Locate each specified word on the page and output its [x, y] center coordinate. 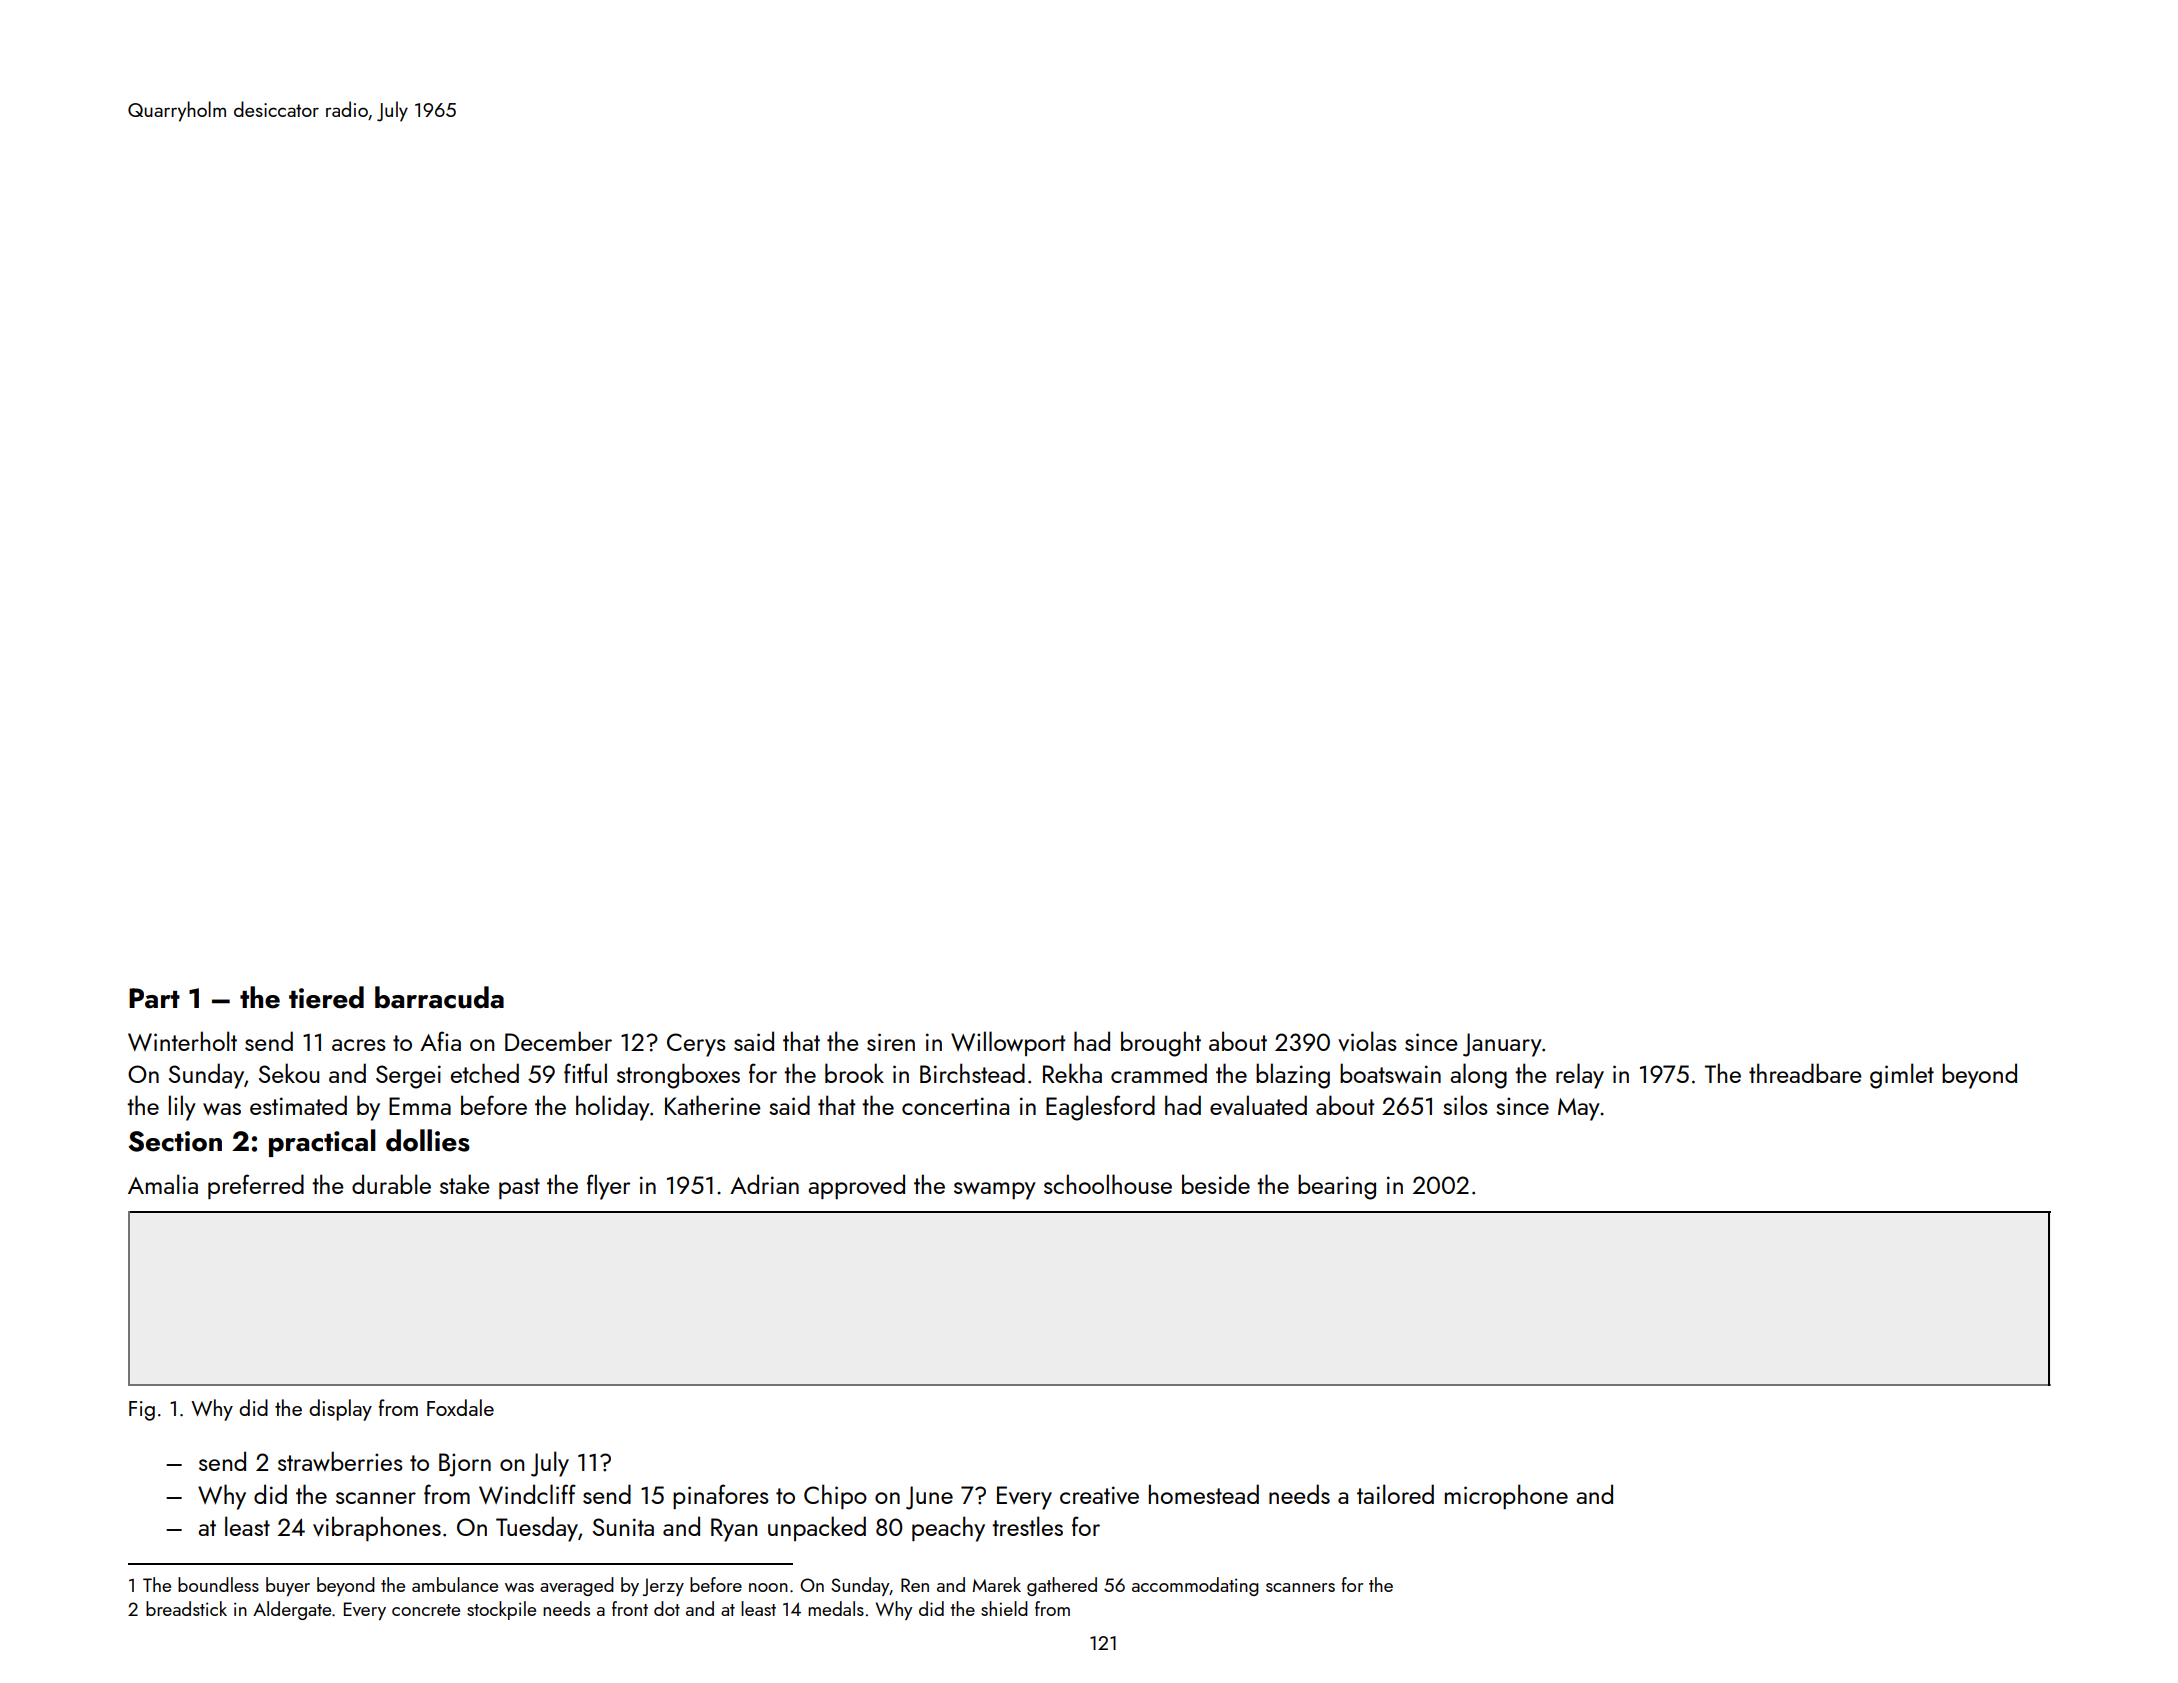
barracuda [439, 997]
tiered [326, 997]
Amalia [163, 1184]
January [1502, 1045]
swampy [995, 1191]
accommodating [1195, 1586]
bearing [1337, 1187]
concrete [426, 1610]
